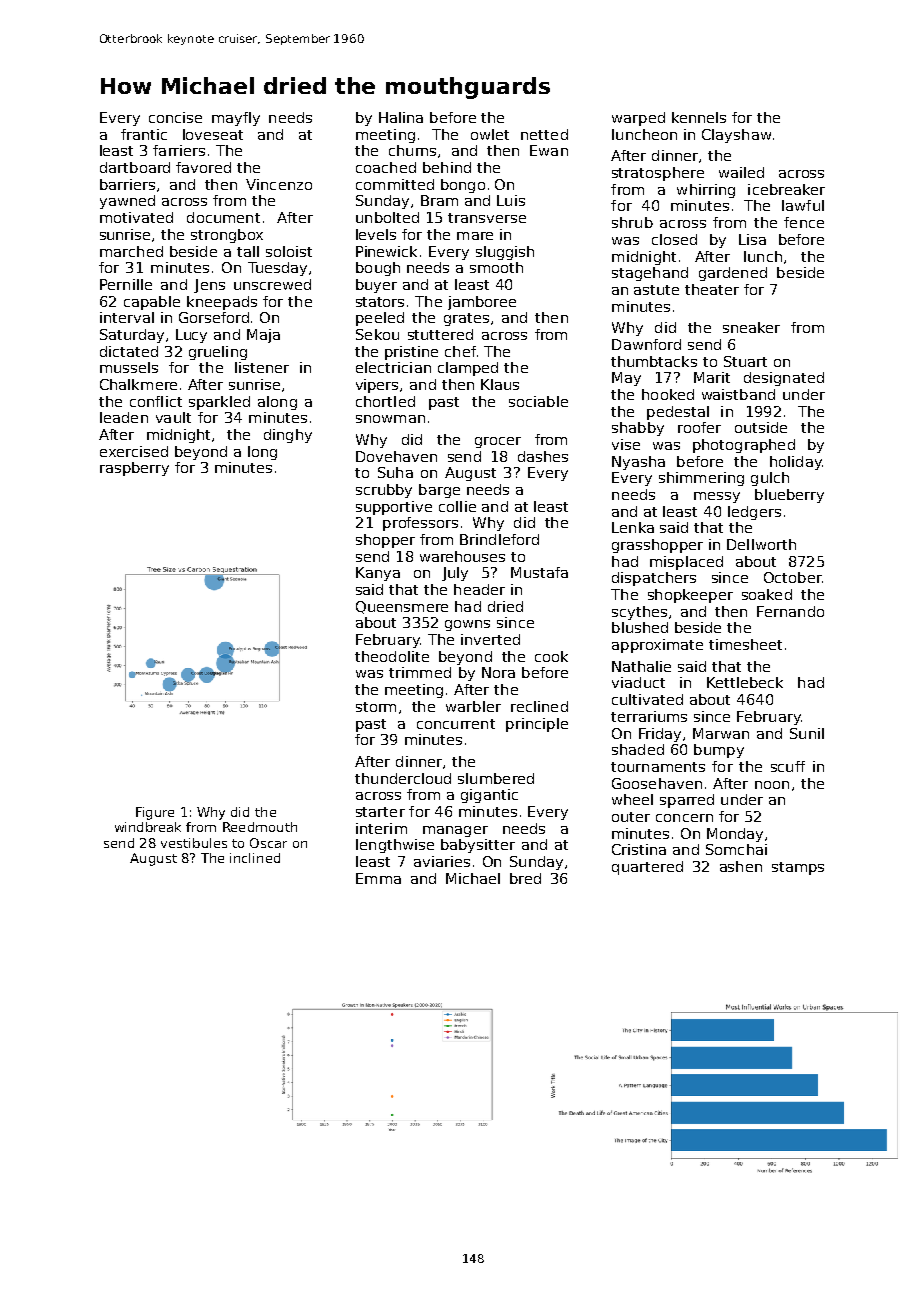 The width and height of the image is (924, 1308). Describe the element at coordinates (544, 134) in the image. I see `netted` at that location.
